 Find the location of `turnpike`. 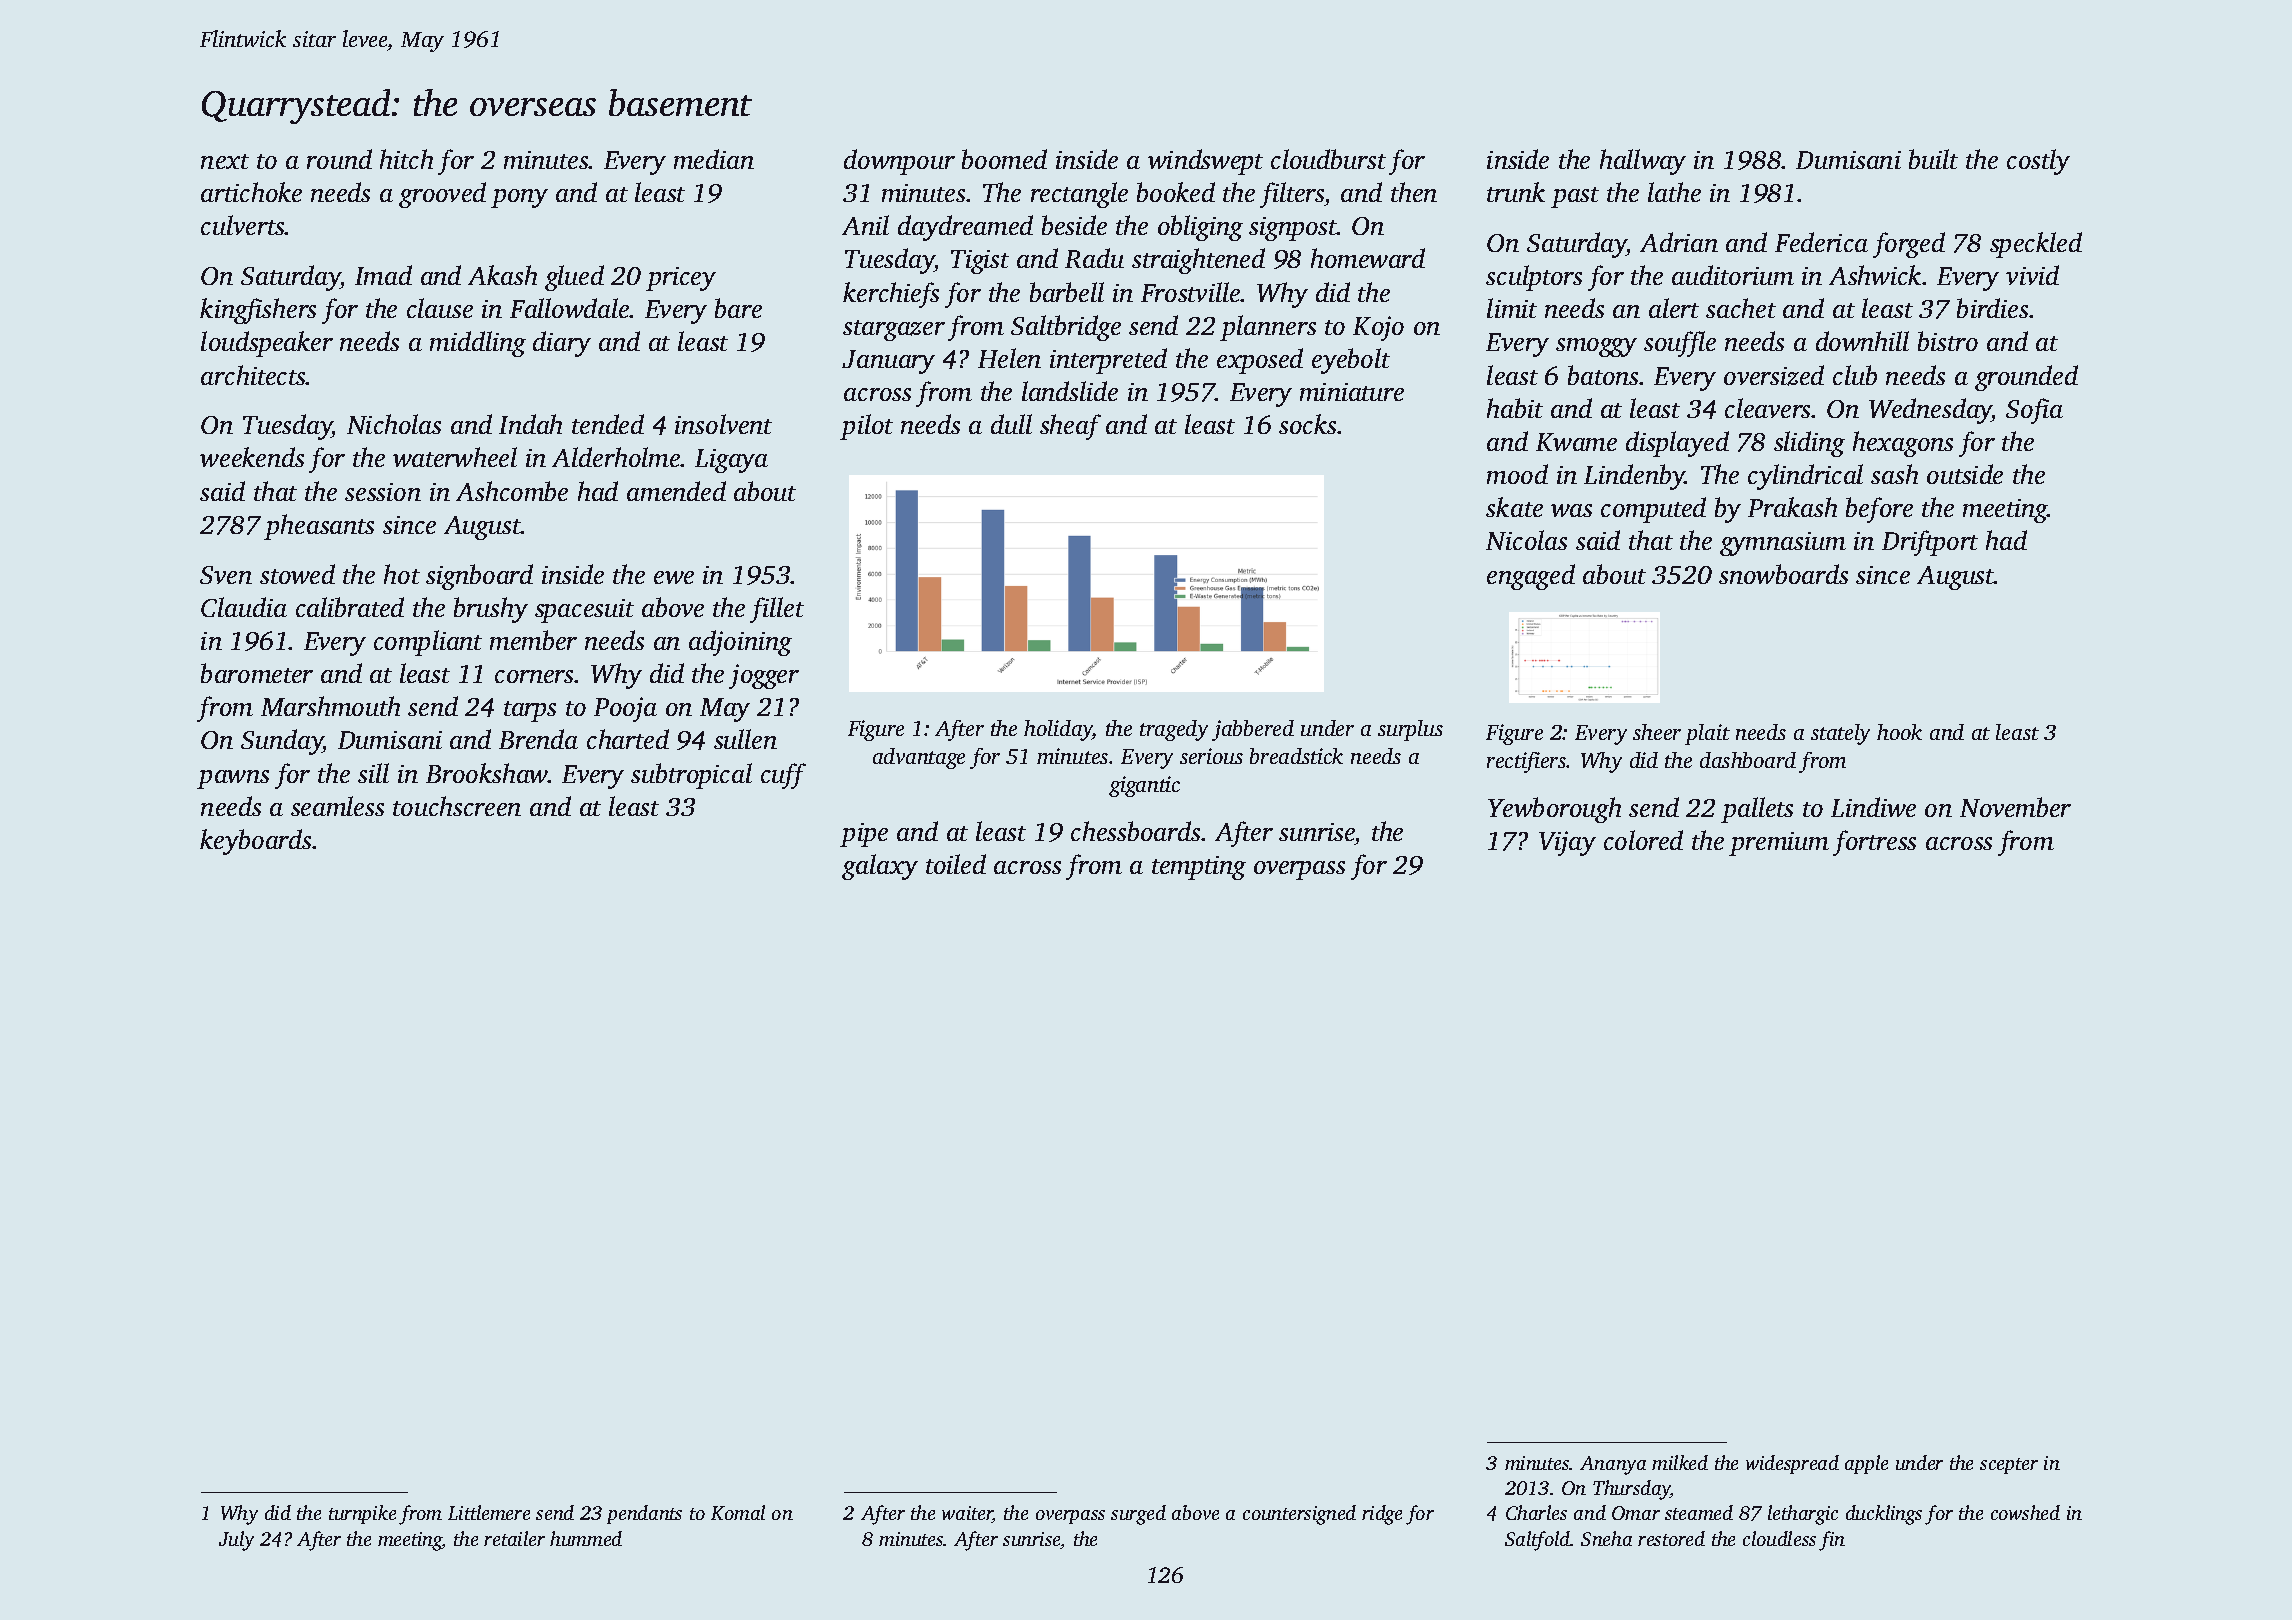

turnpike is located at coordinates (362, 1514).
